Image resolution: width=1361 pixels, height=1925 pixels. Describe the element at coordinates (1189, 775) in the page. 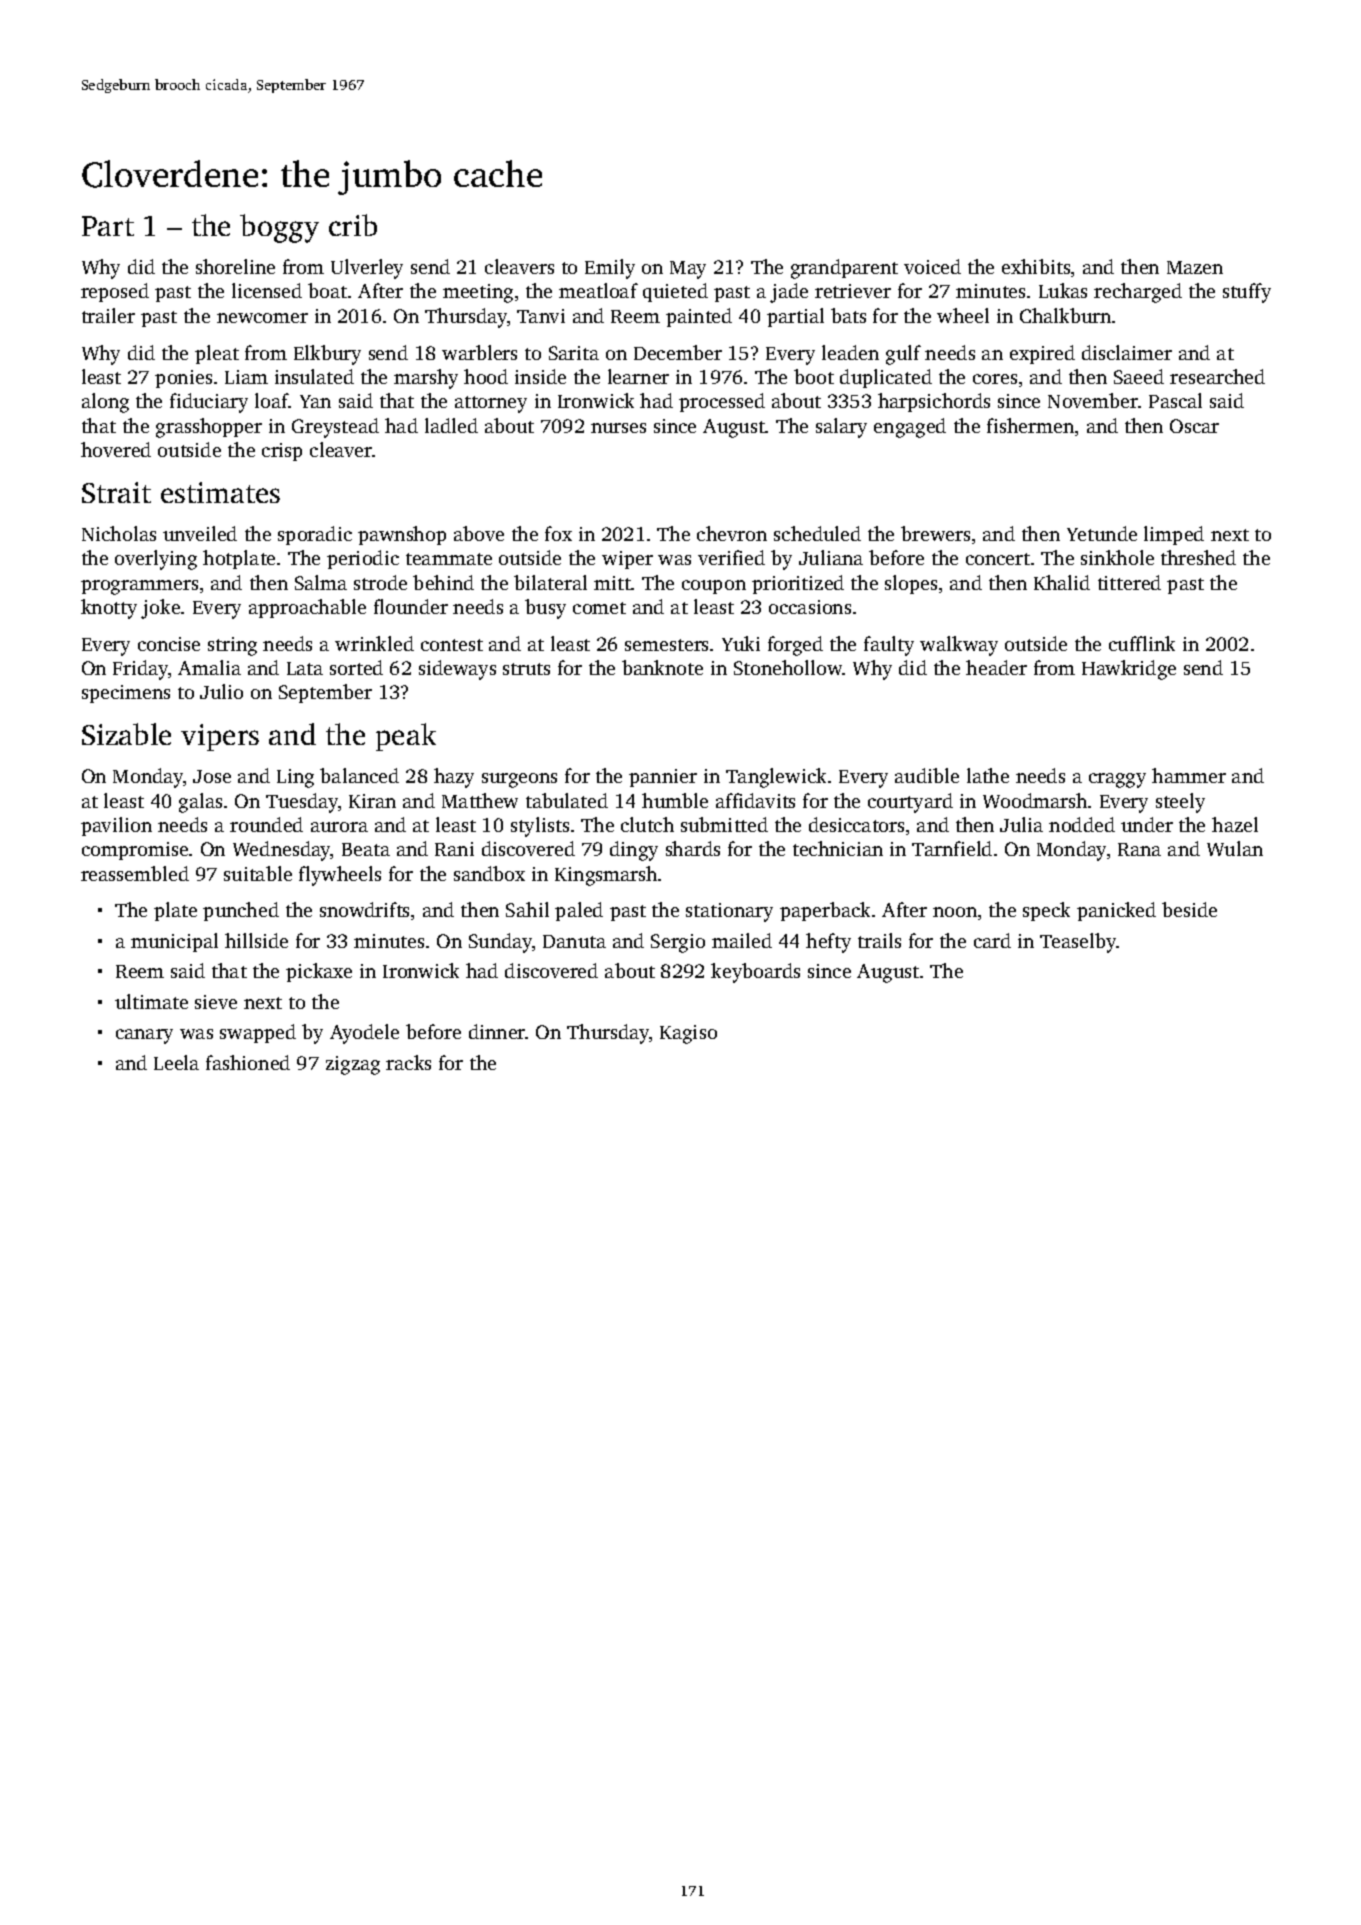

I see `hammer` at that location.
